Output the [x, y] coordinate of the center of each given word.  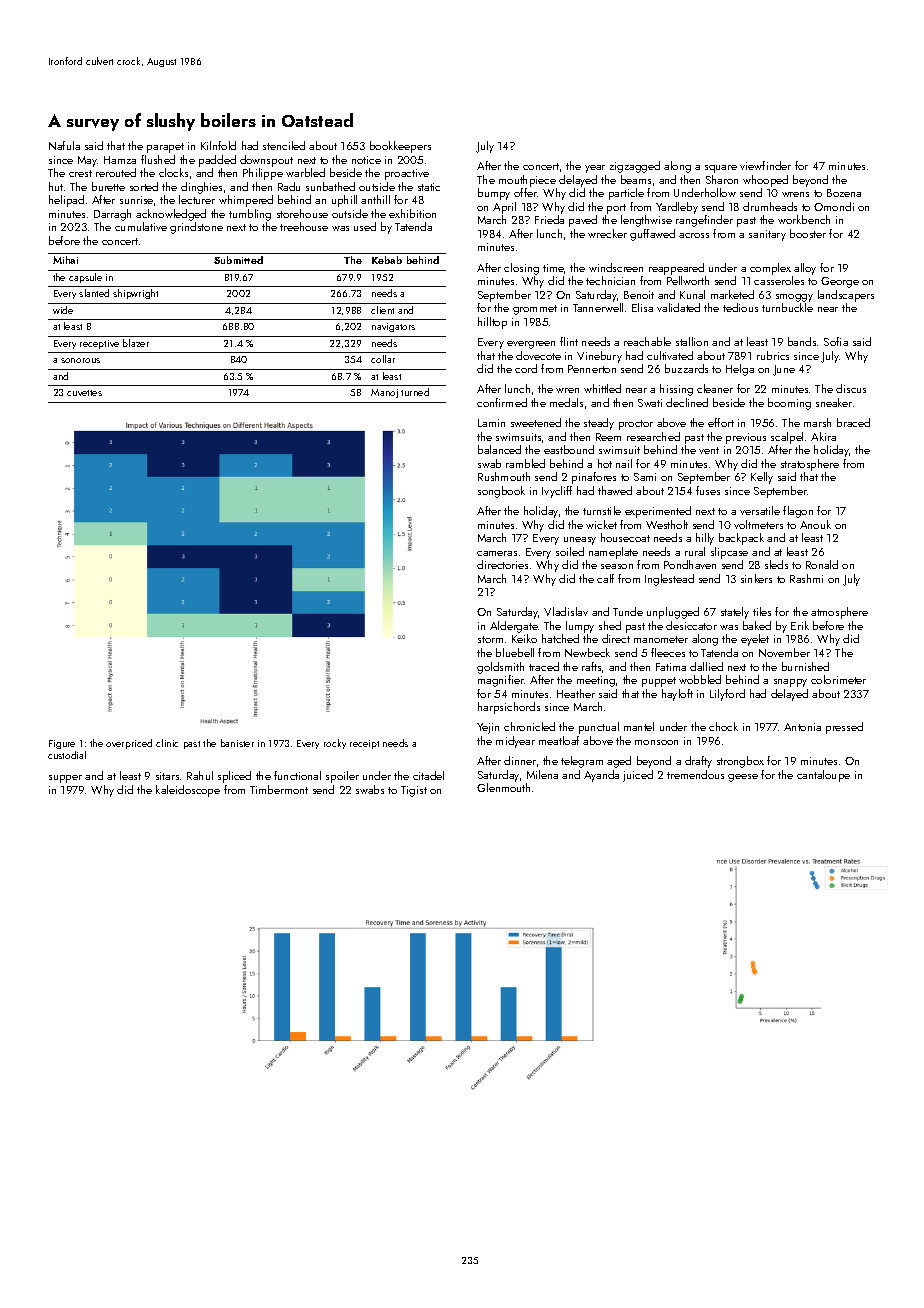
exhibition [412, 213]
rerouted [116, 172]
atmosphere [839, 613]
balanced [499, 449]
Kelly [762, 478]
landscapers [846, 296]
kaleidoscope [188, 791]
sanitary [767, 235]
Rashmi [806, 578]
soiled [570, 551]
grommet [535, 310]
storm [490, 639]
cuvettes [84, 393]
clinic [167, 743]
